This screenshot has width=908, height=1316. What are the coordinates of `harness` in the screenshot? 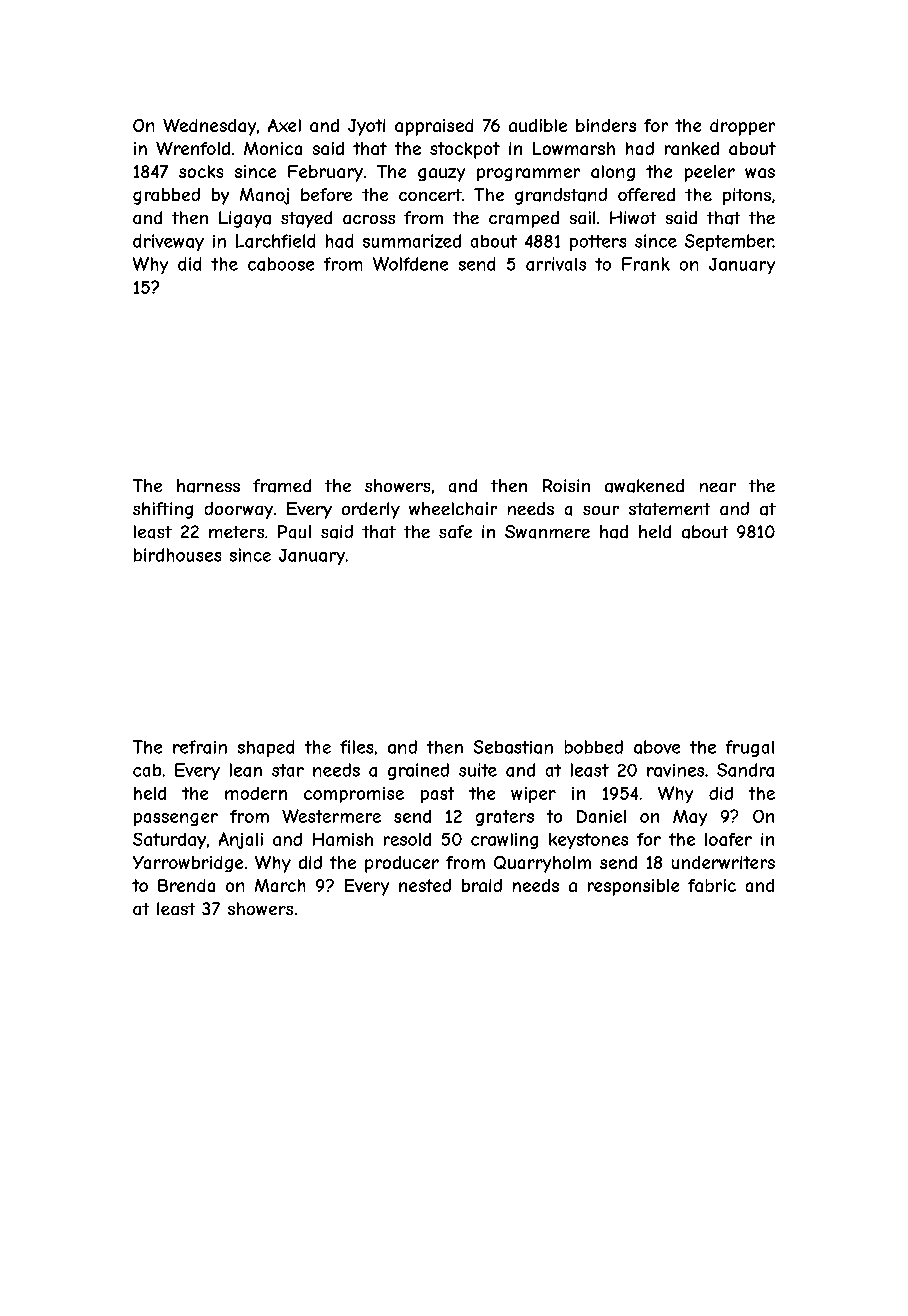 It's located at (208, 486).
